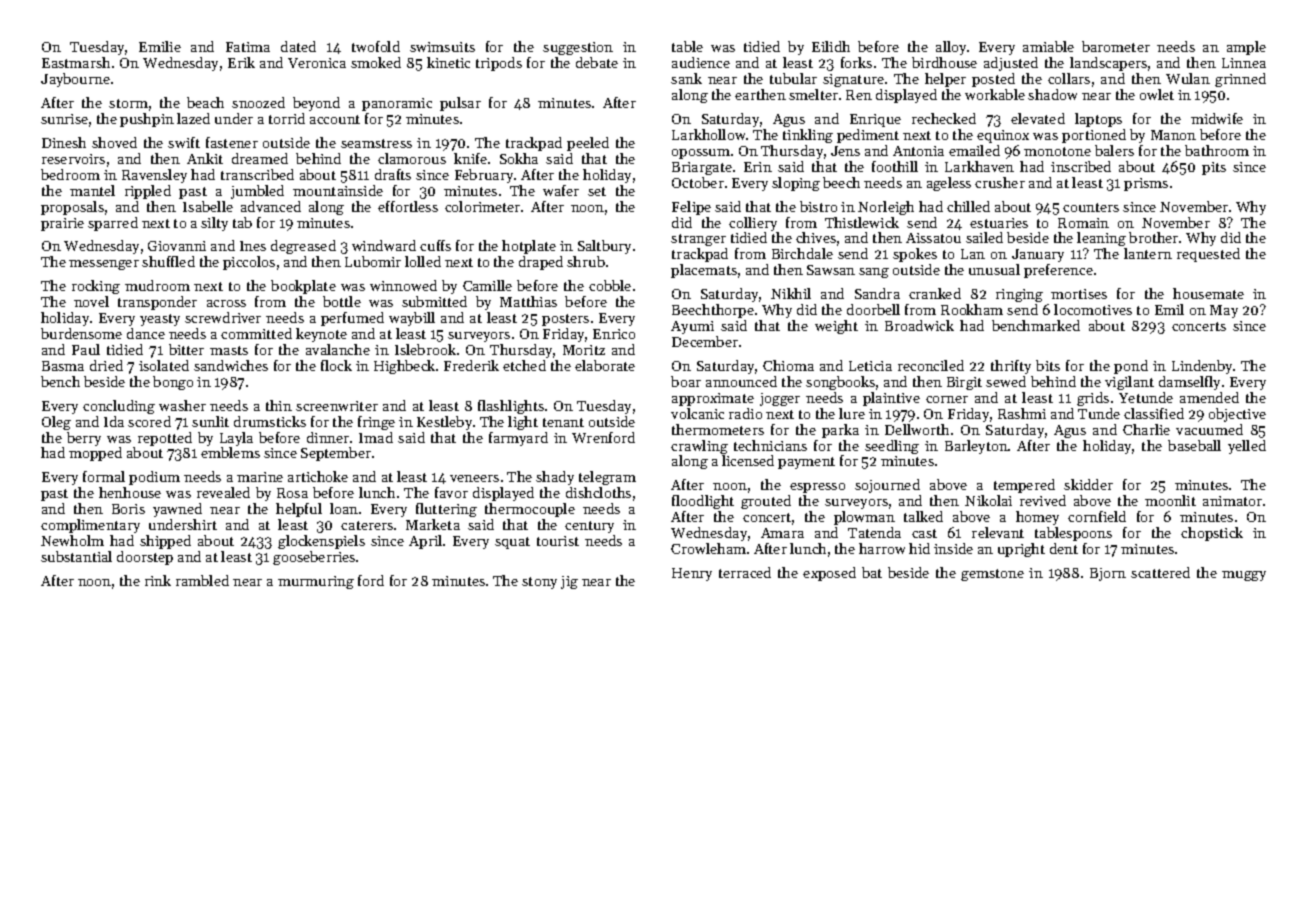  I want to click on suggestion, so click(578, 48).
